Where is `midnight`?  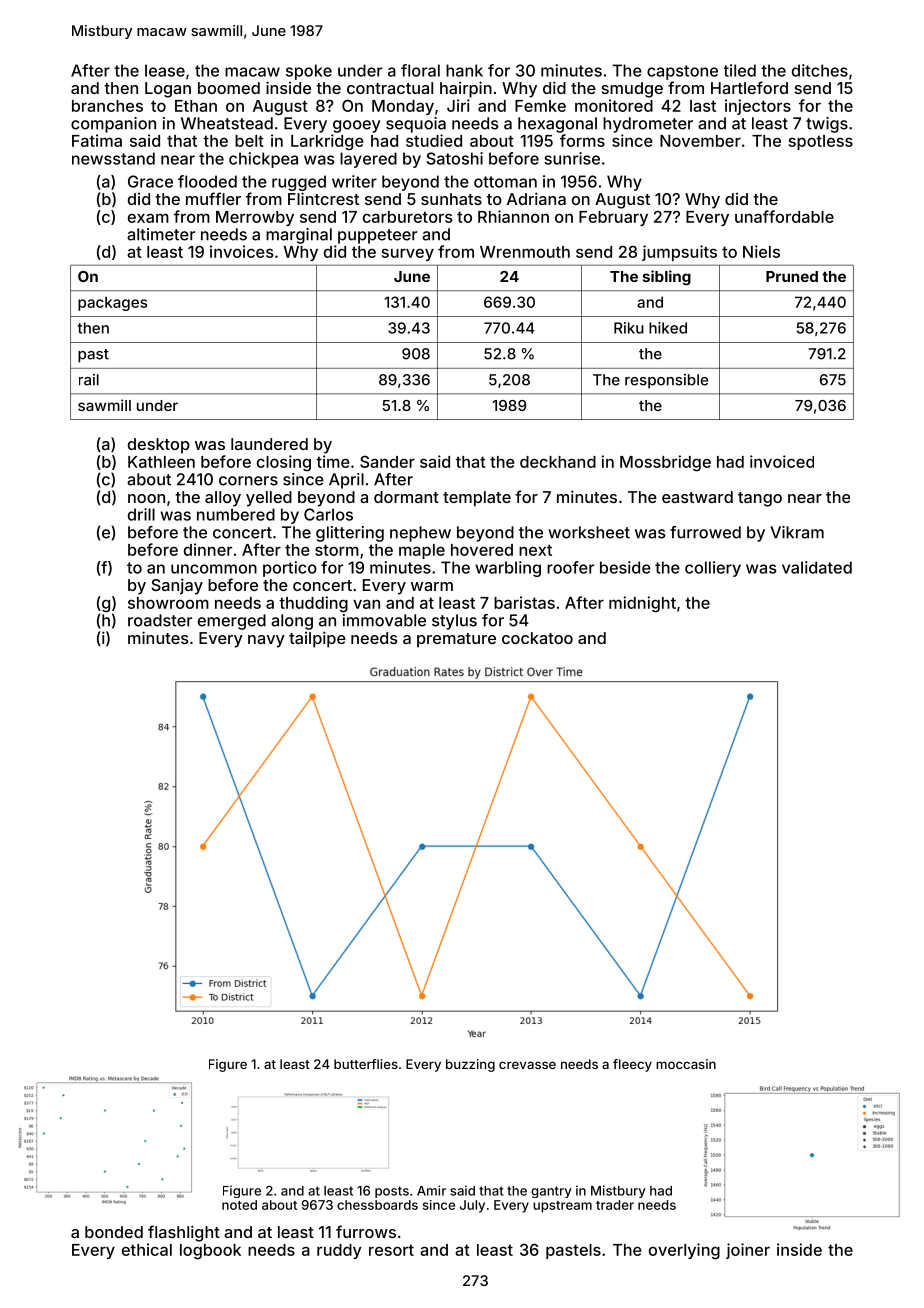 midnight is located at coordinates (642, 604).
